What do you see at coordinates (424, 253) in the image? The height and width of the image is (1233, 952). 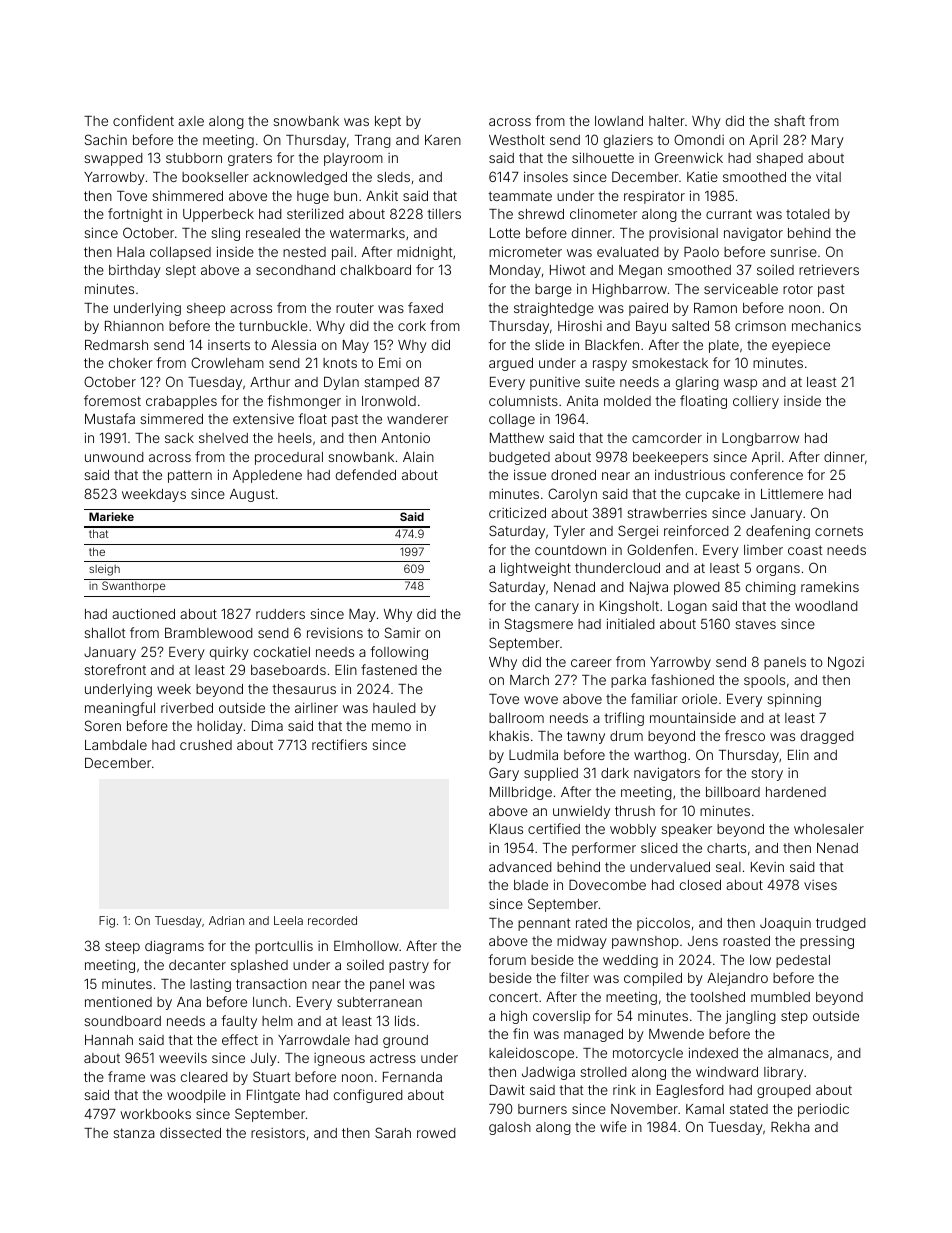 I see `midnight` at bounding box center [424, 253].
